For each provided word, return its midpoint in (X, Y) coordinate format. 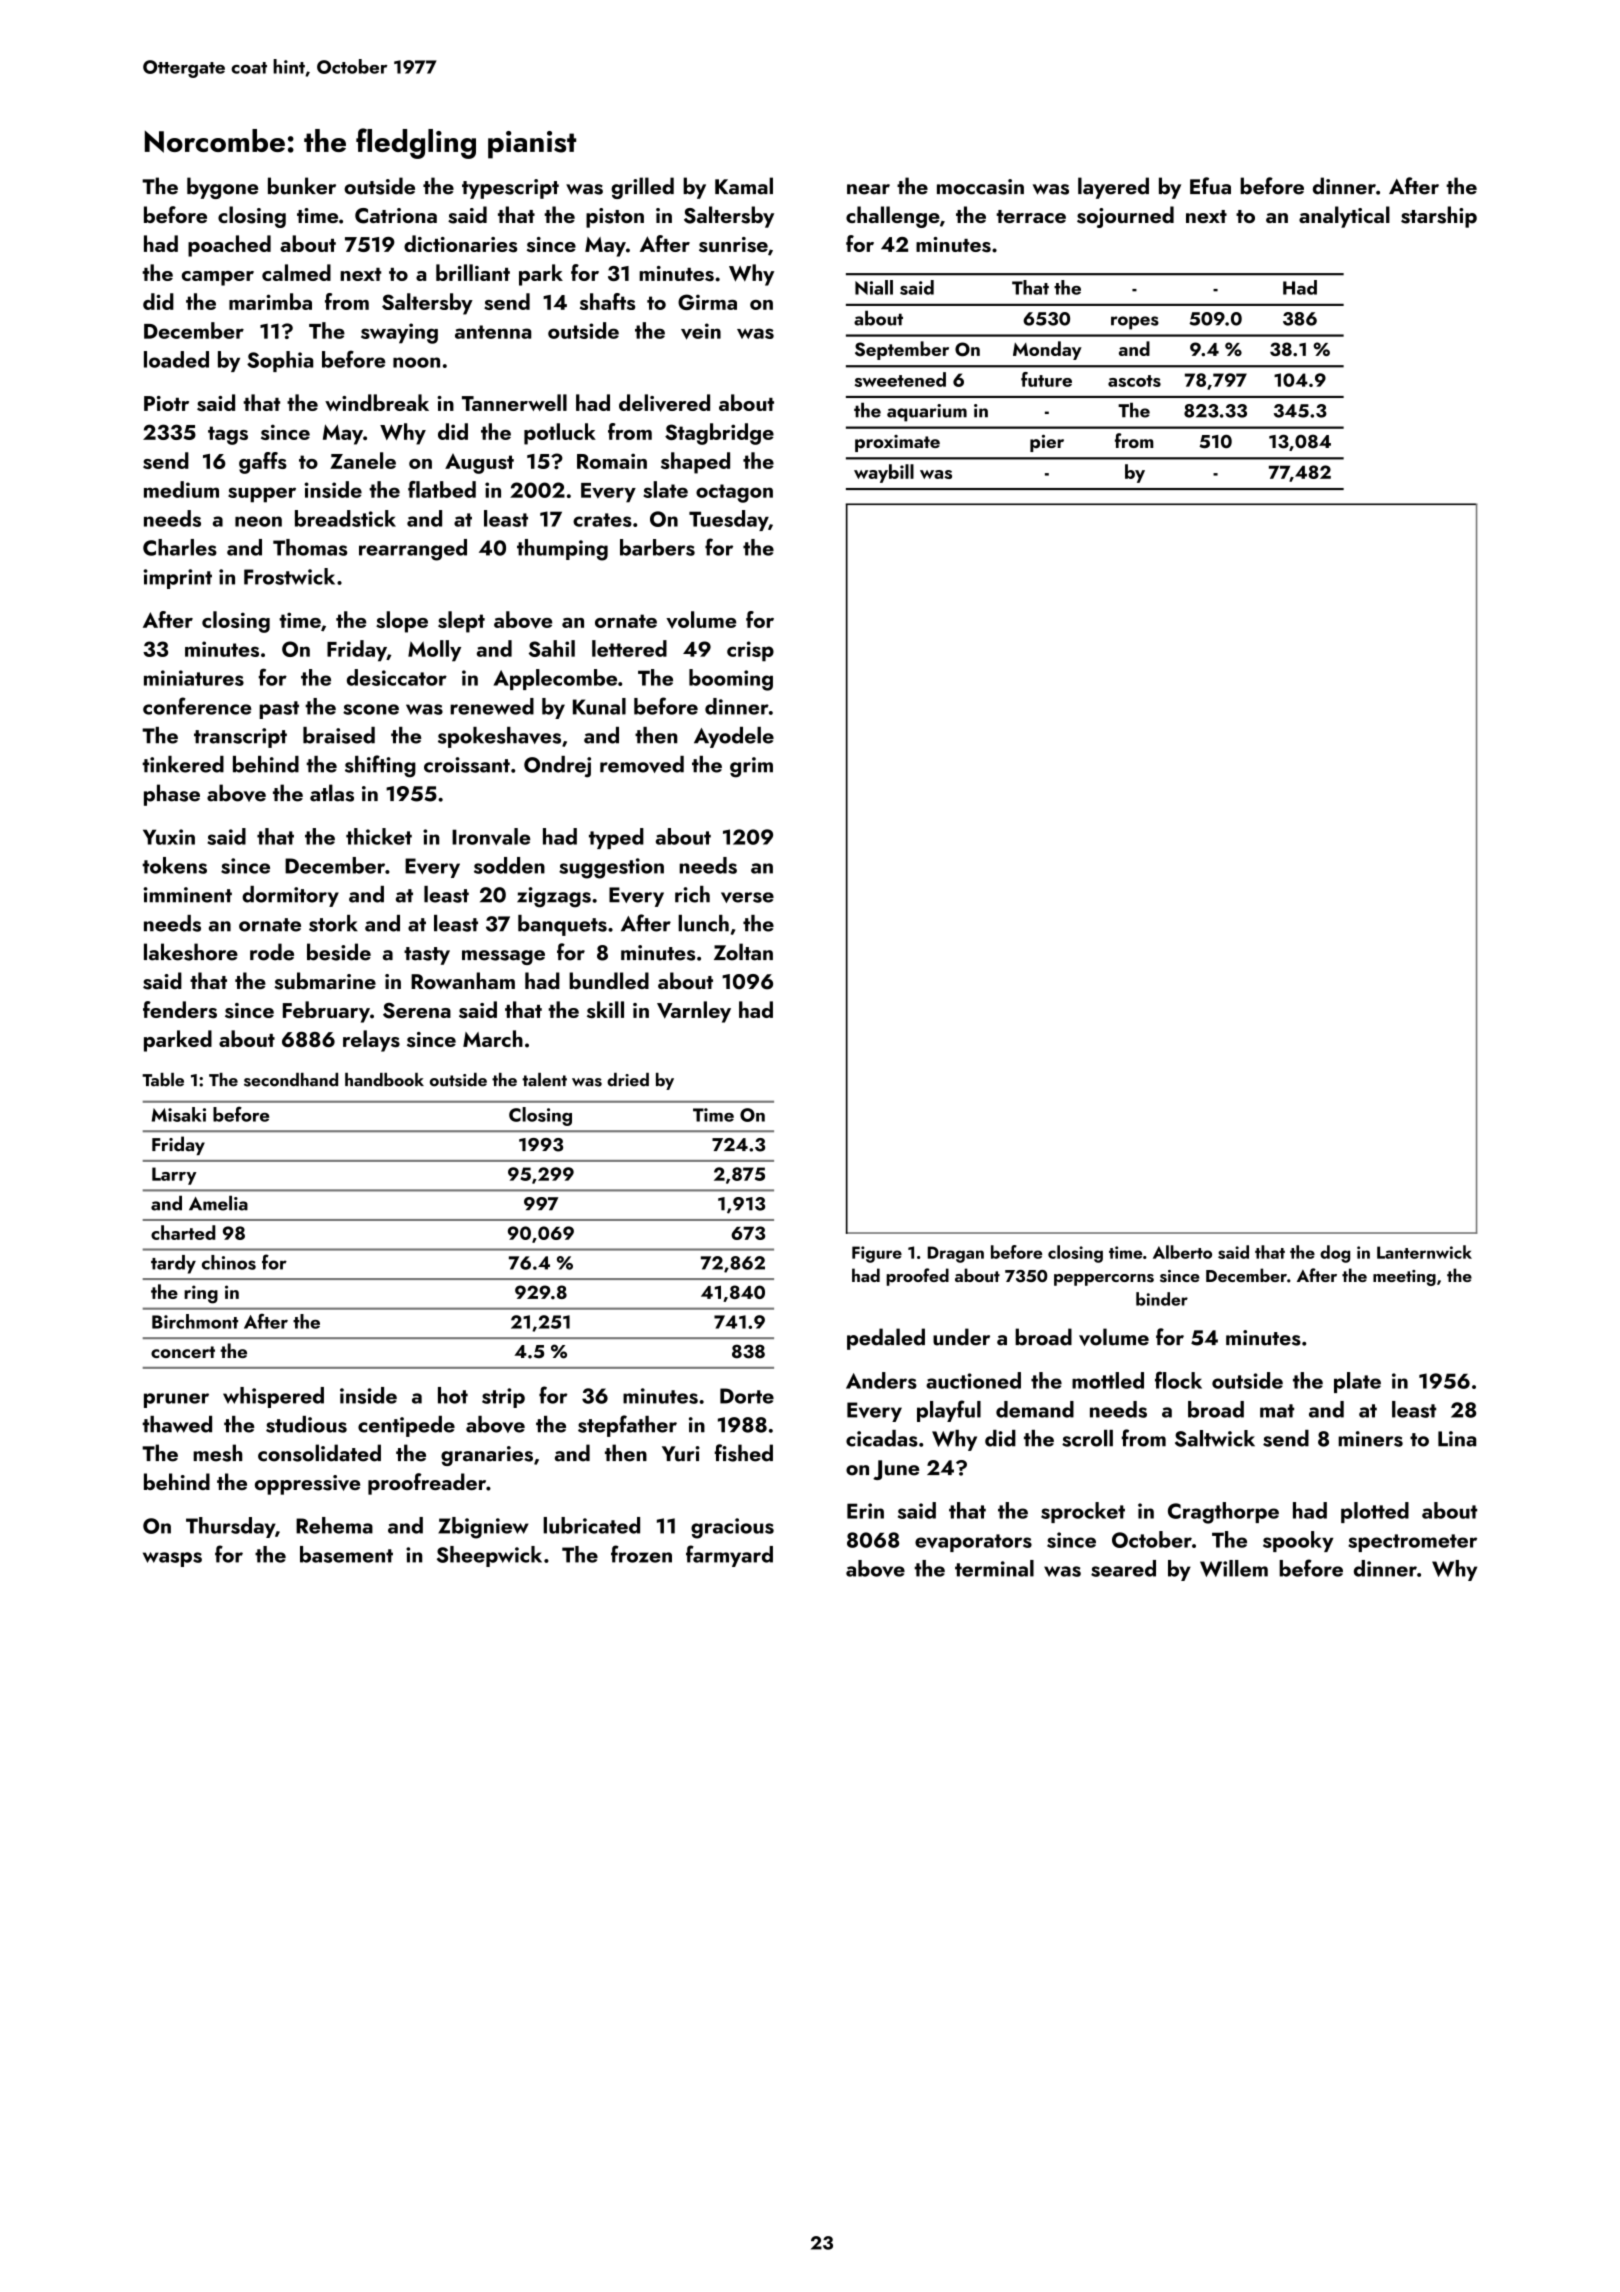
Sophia (280, 361)
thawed (177, 1424)
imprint (178, 579)
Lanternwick (1424, 1252)
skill (605, 1010)
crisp (750, 651)
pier (1047, 443)
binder (1162, 1299)
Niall (874, 287)
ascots (1134, 381)
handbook (384, 1080)
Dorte (747, 1396)
